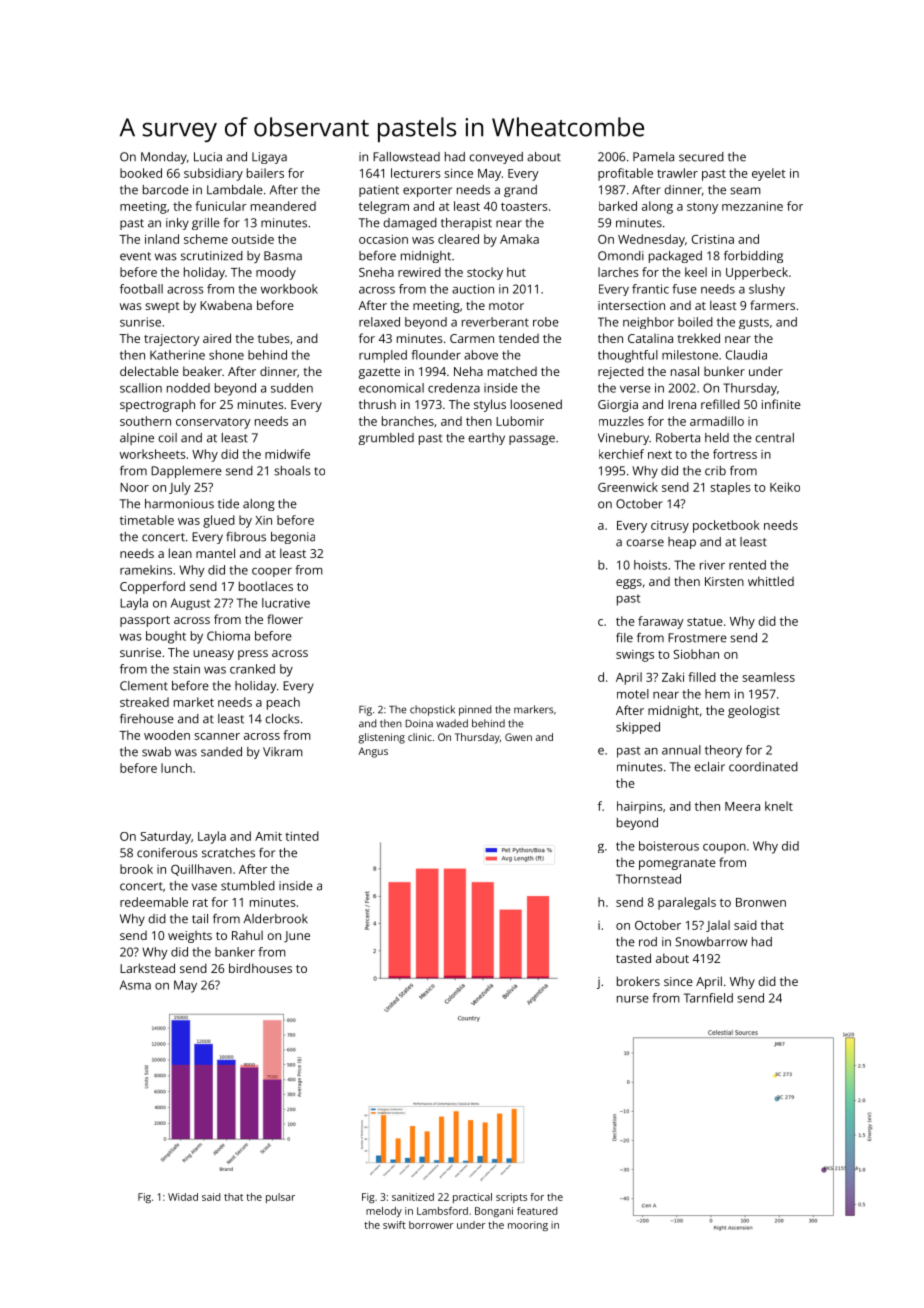 This screenshot has width=924, height=1308. I want to click on matched, so click(512, 371).
